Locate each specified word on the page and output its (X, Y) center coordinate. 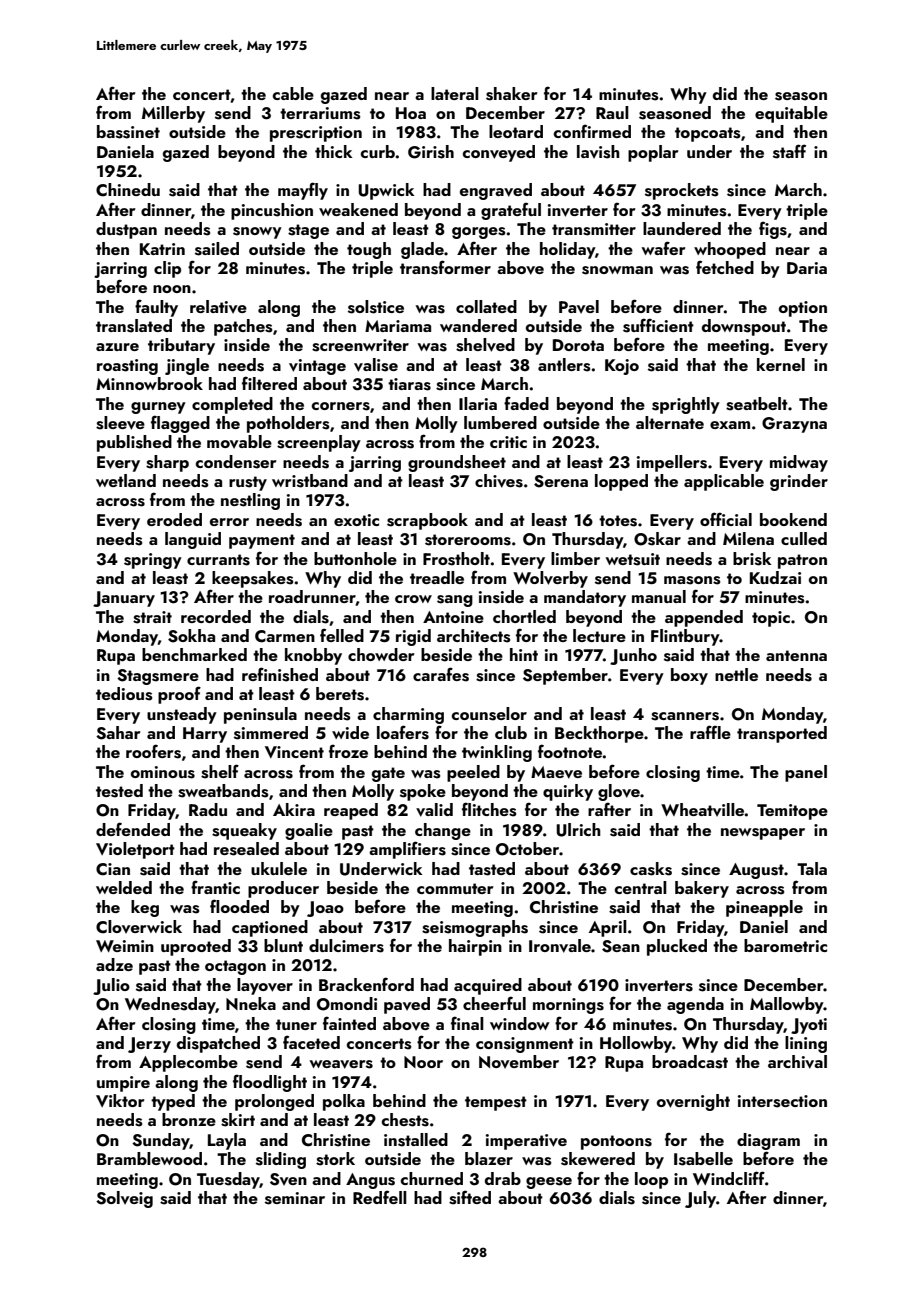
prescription (316, 134)
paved (407, 1005)
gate (388, 774)
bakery (702, 889)
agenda (695, 1005)
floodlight (270, 1083)
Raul (612, 112)
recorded (216, 616)
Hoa (411, 113)
